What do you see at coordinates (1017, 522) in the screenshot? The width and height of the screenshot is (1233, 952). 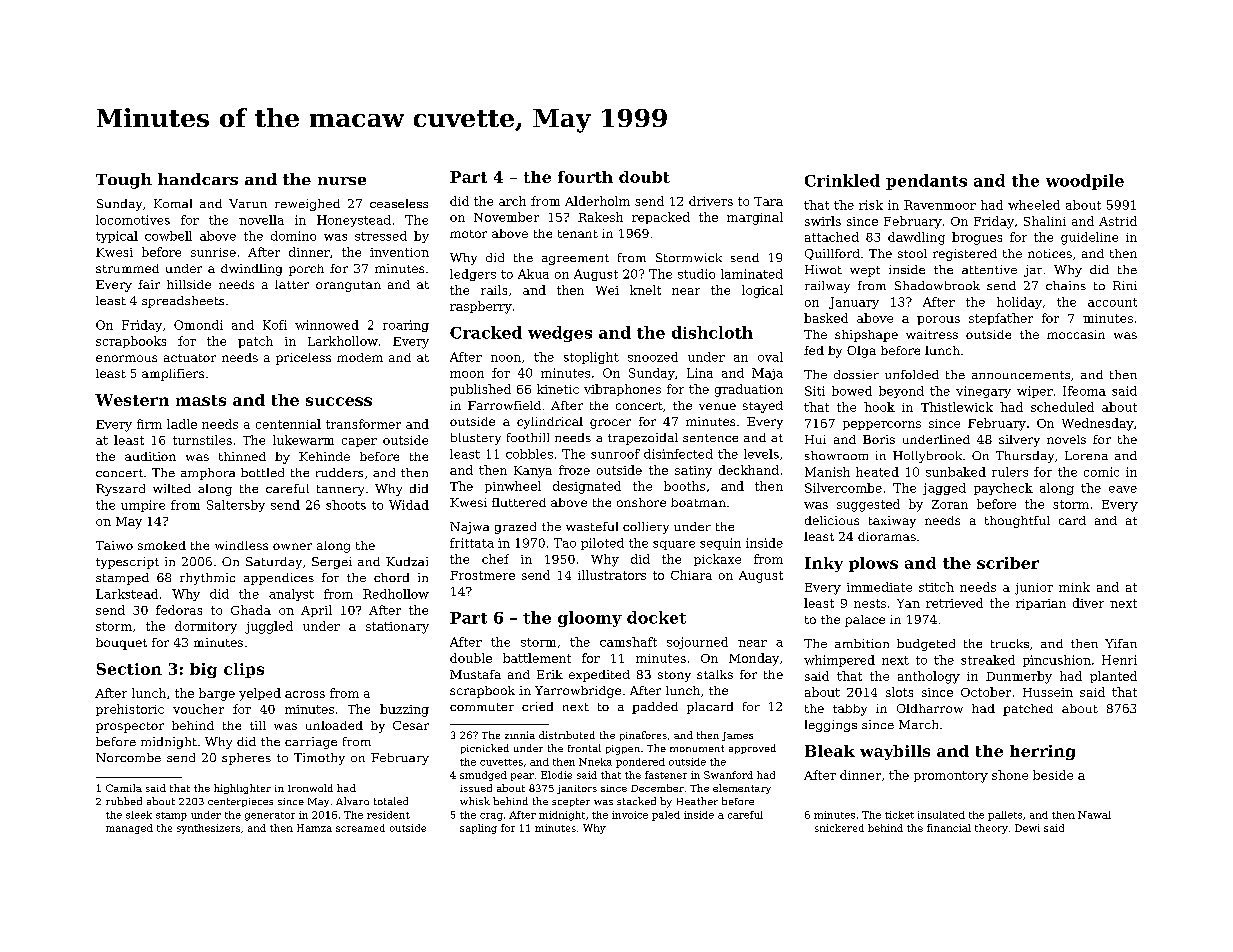 I see `thoughtful` at bounding box center [1017, 522].
